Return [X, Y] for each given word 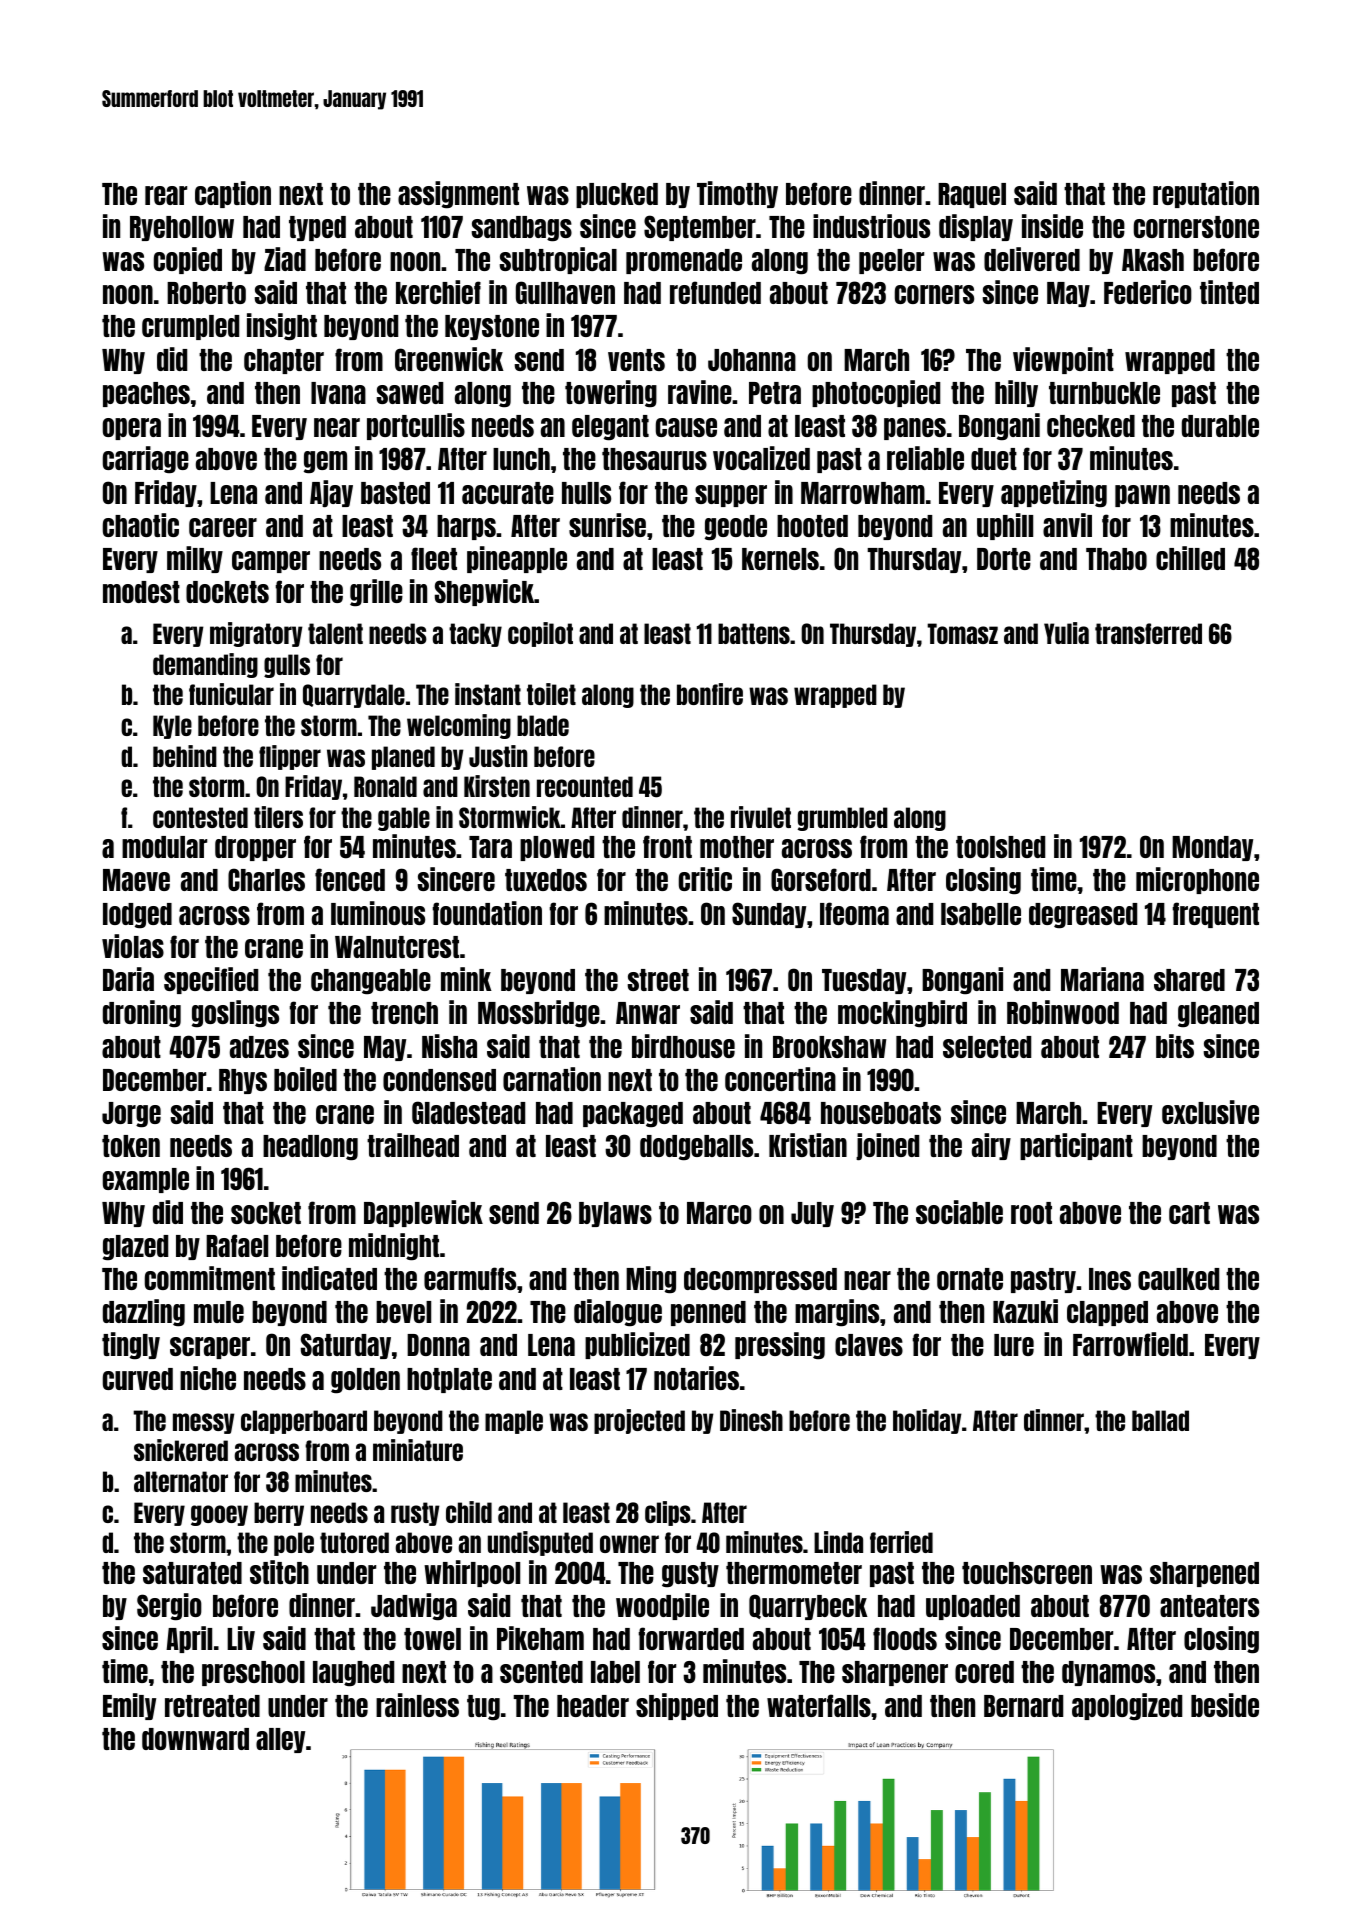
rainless [417, 1705]
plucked [617, 195]
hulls [586, 493]
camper [271, 562]
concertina [780, 1079]
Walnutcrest [397, 947]
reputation [1206, 194]
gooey [219, 1515]
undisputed [540, 1543]
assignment [458, 195]
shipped [677, 1706]
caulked [1178, 1279]
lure [1014, 1345]
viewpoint [1063, 360]
